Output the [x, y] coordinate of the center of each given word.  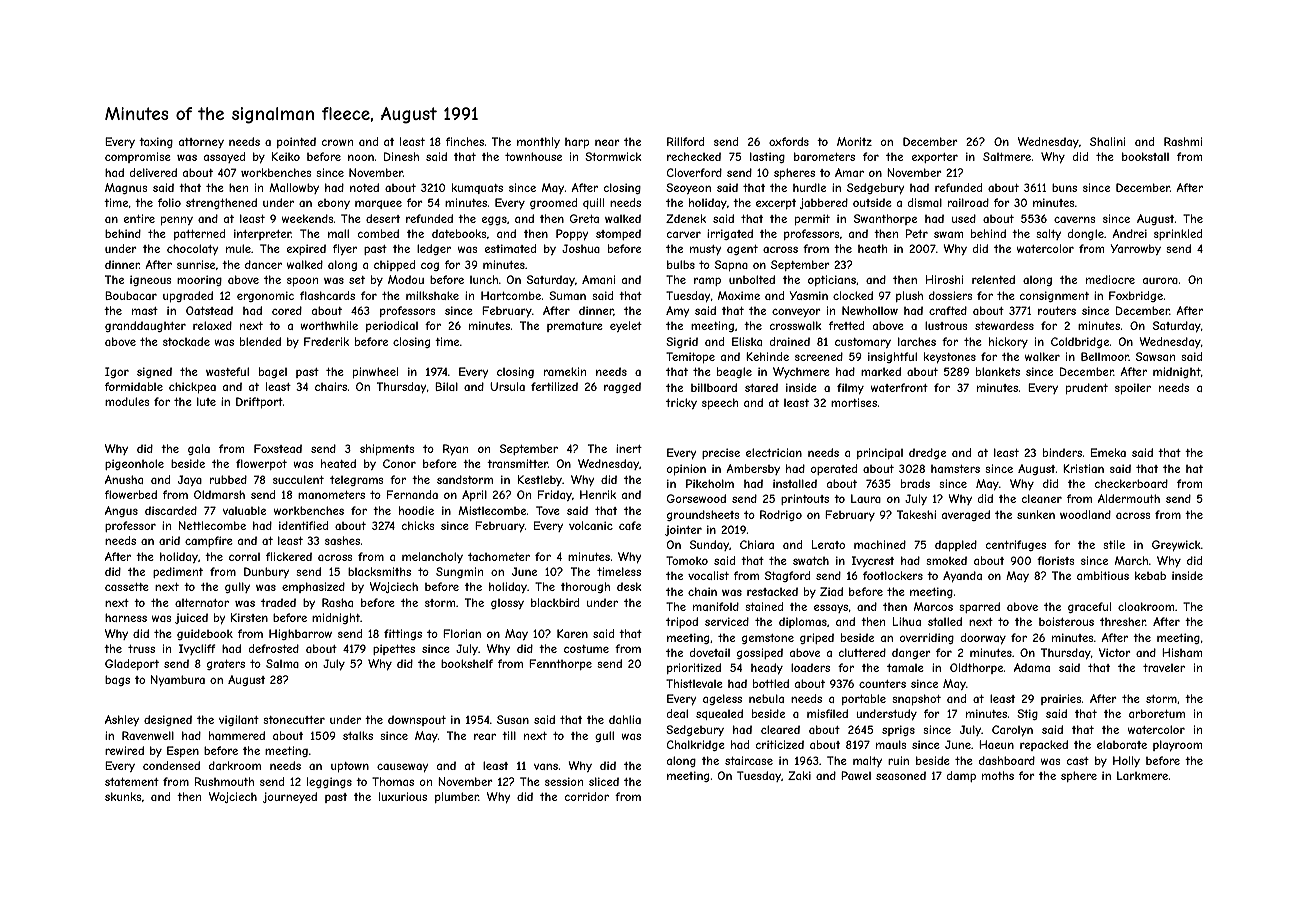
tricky [681, 403]
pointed [296, 142]
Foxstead [278, 448]
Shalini [1107, 141]
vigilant [239, 720]
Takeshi [916, 514]
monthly [538, 142]
